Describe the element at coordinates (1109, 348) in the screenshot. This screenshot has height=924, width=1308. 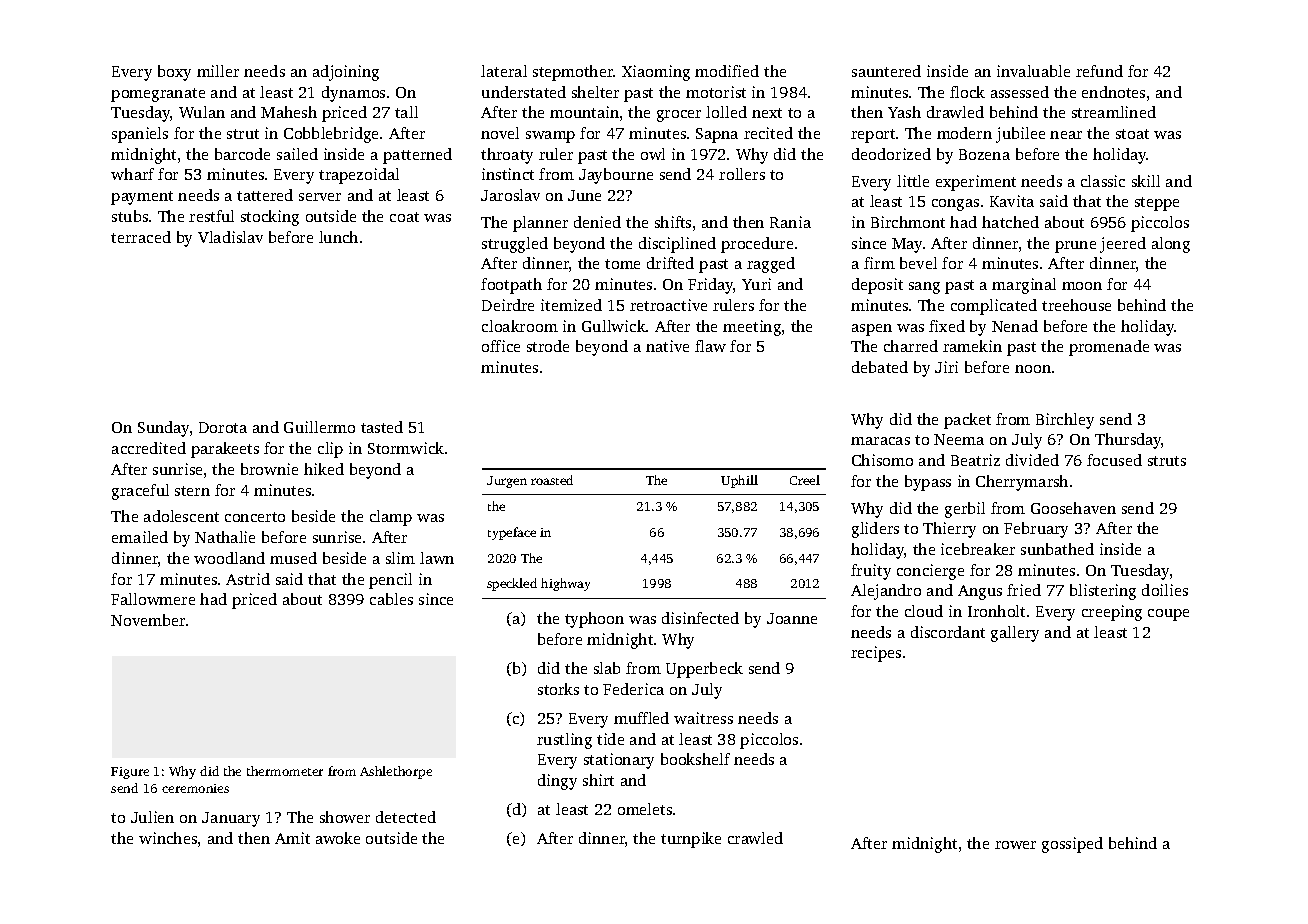
I see `promenade` at that location.
